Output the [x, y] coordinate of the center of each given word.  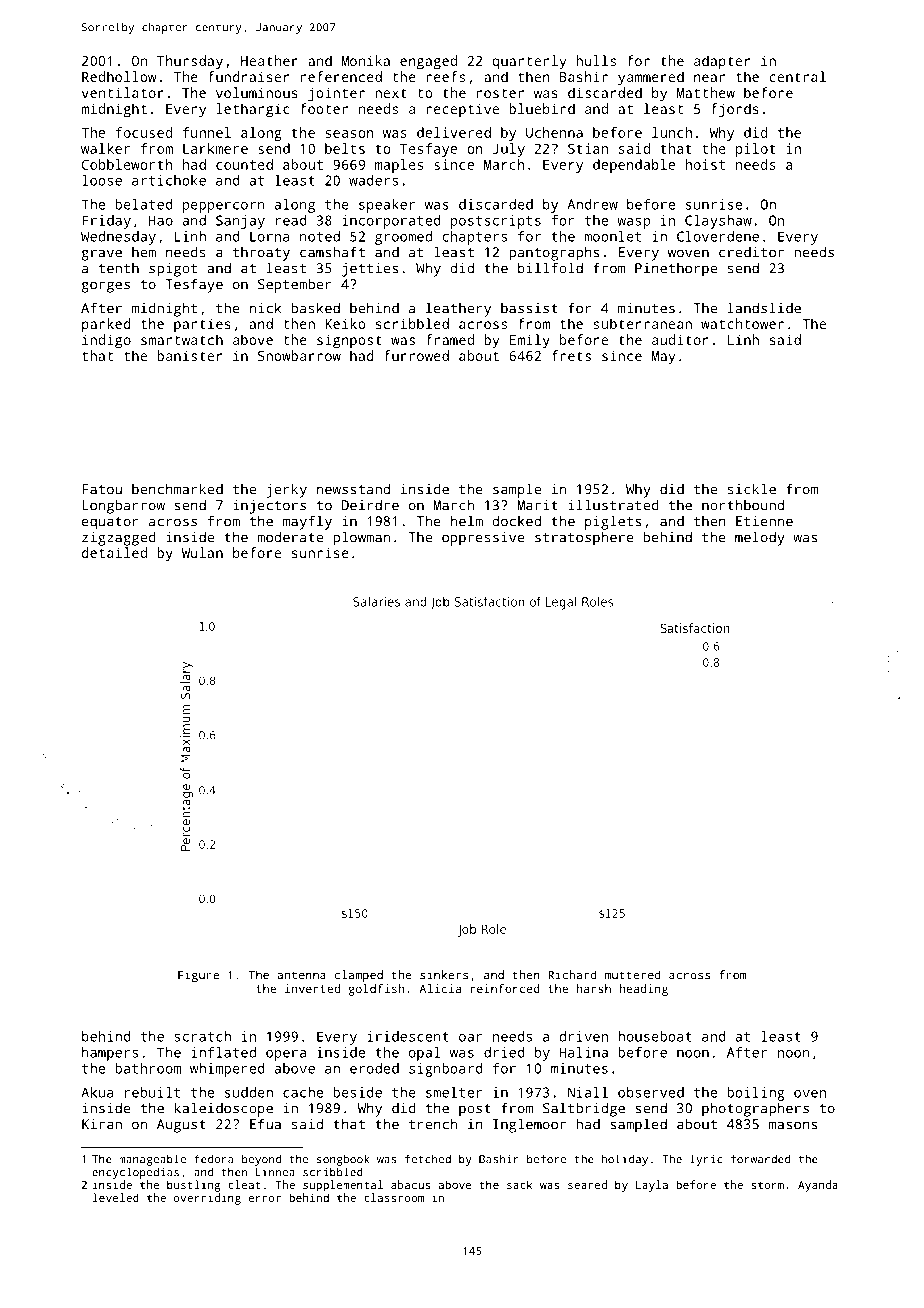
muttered [633, 975]
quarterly [529, 62]
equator [110, 523]
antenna [301, 975]
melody [760, 538]
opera [286, 1055]
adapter [722, 62]
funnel [207, 132]
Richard [572, 975]
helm [467, 521]
